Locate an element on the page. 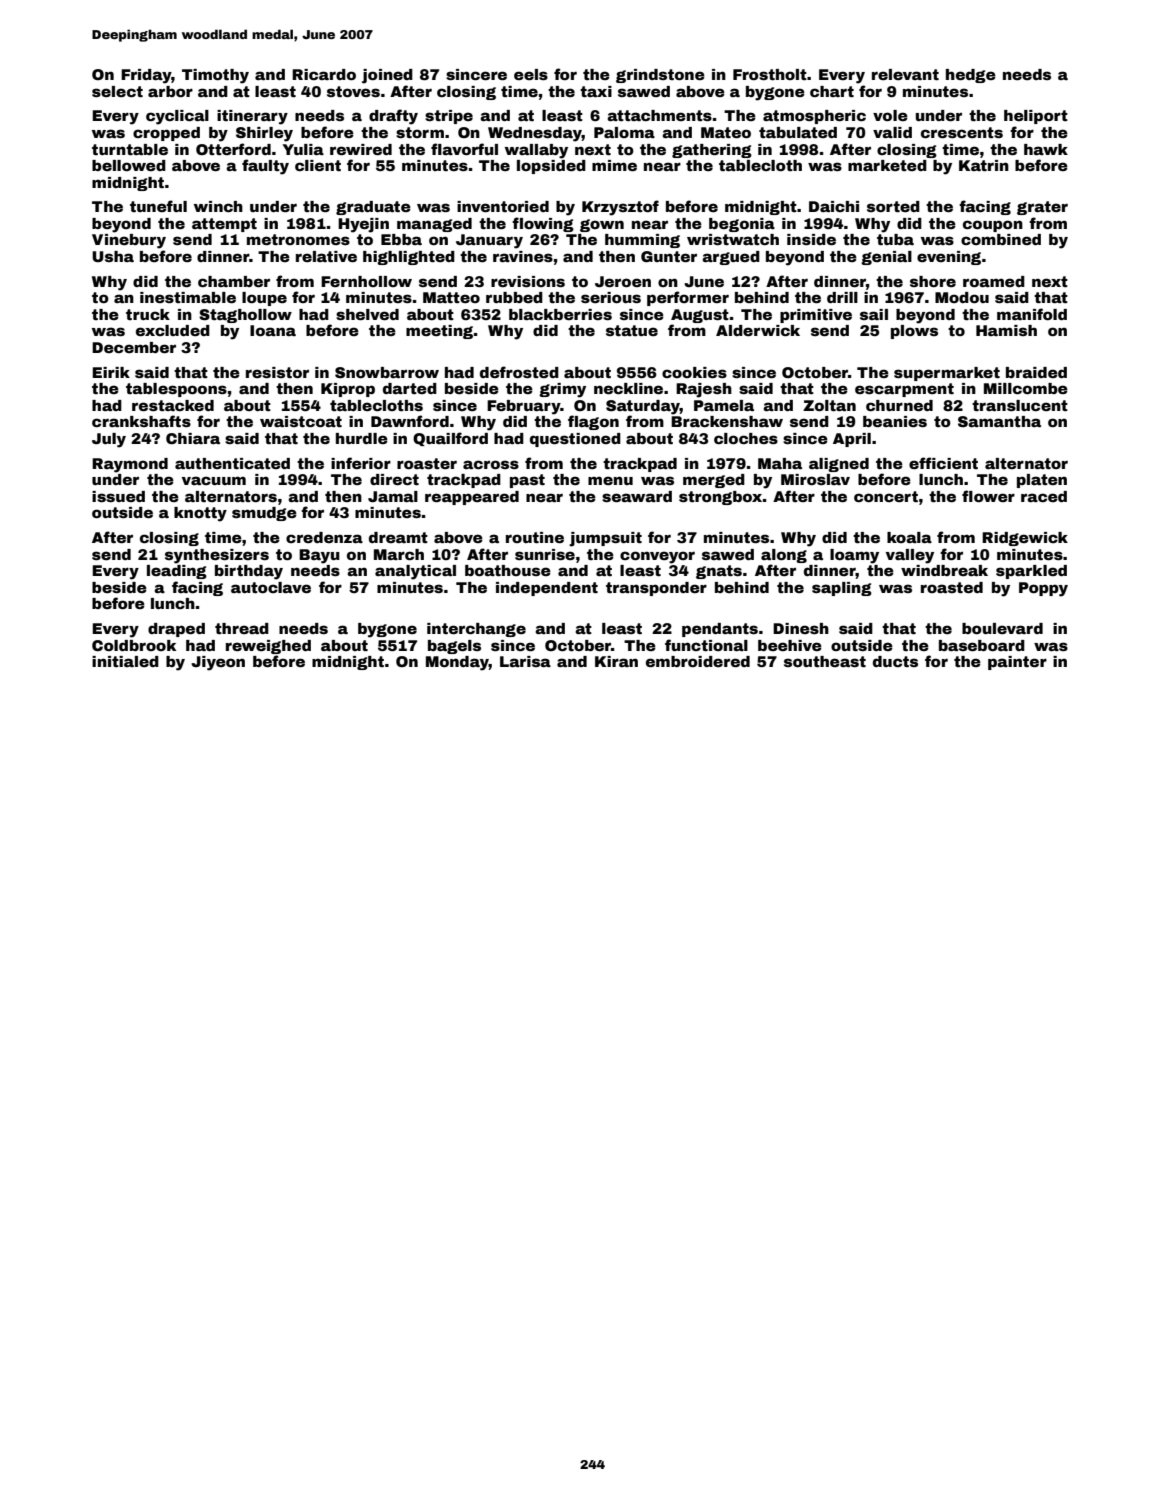  grater is located at coordinates (1042, 208).
